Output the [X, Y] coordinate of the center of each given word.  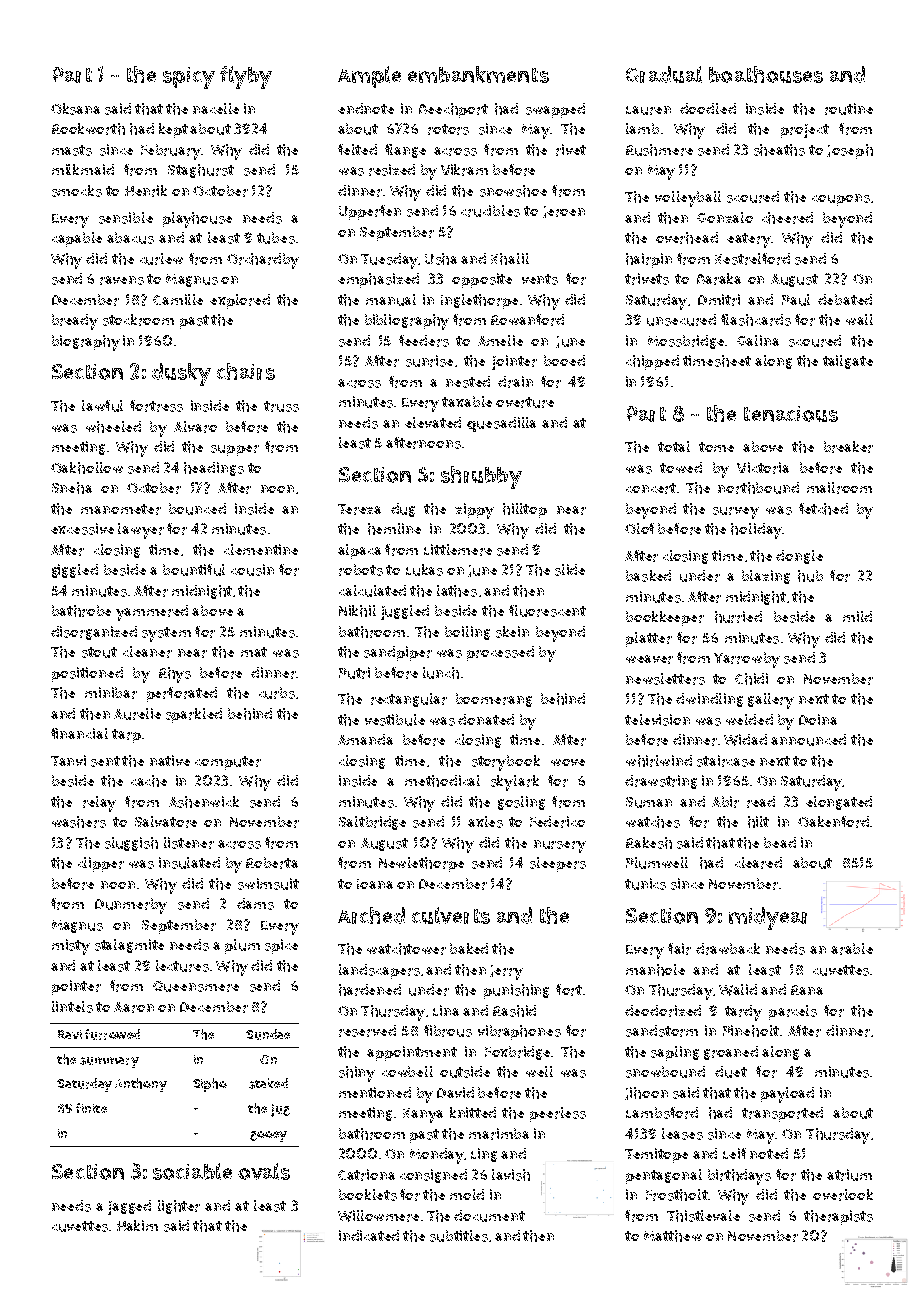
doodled [708, 108]
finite [91, 1108]
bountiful [194, 570]
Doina [818, 719]
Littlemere [458, 550]
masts [72, 150]
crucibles [490, 211]
